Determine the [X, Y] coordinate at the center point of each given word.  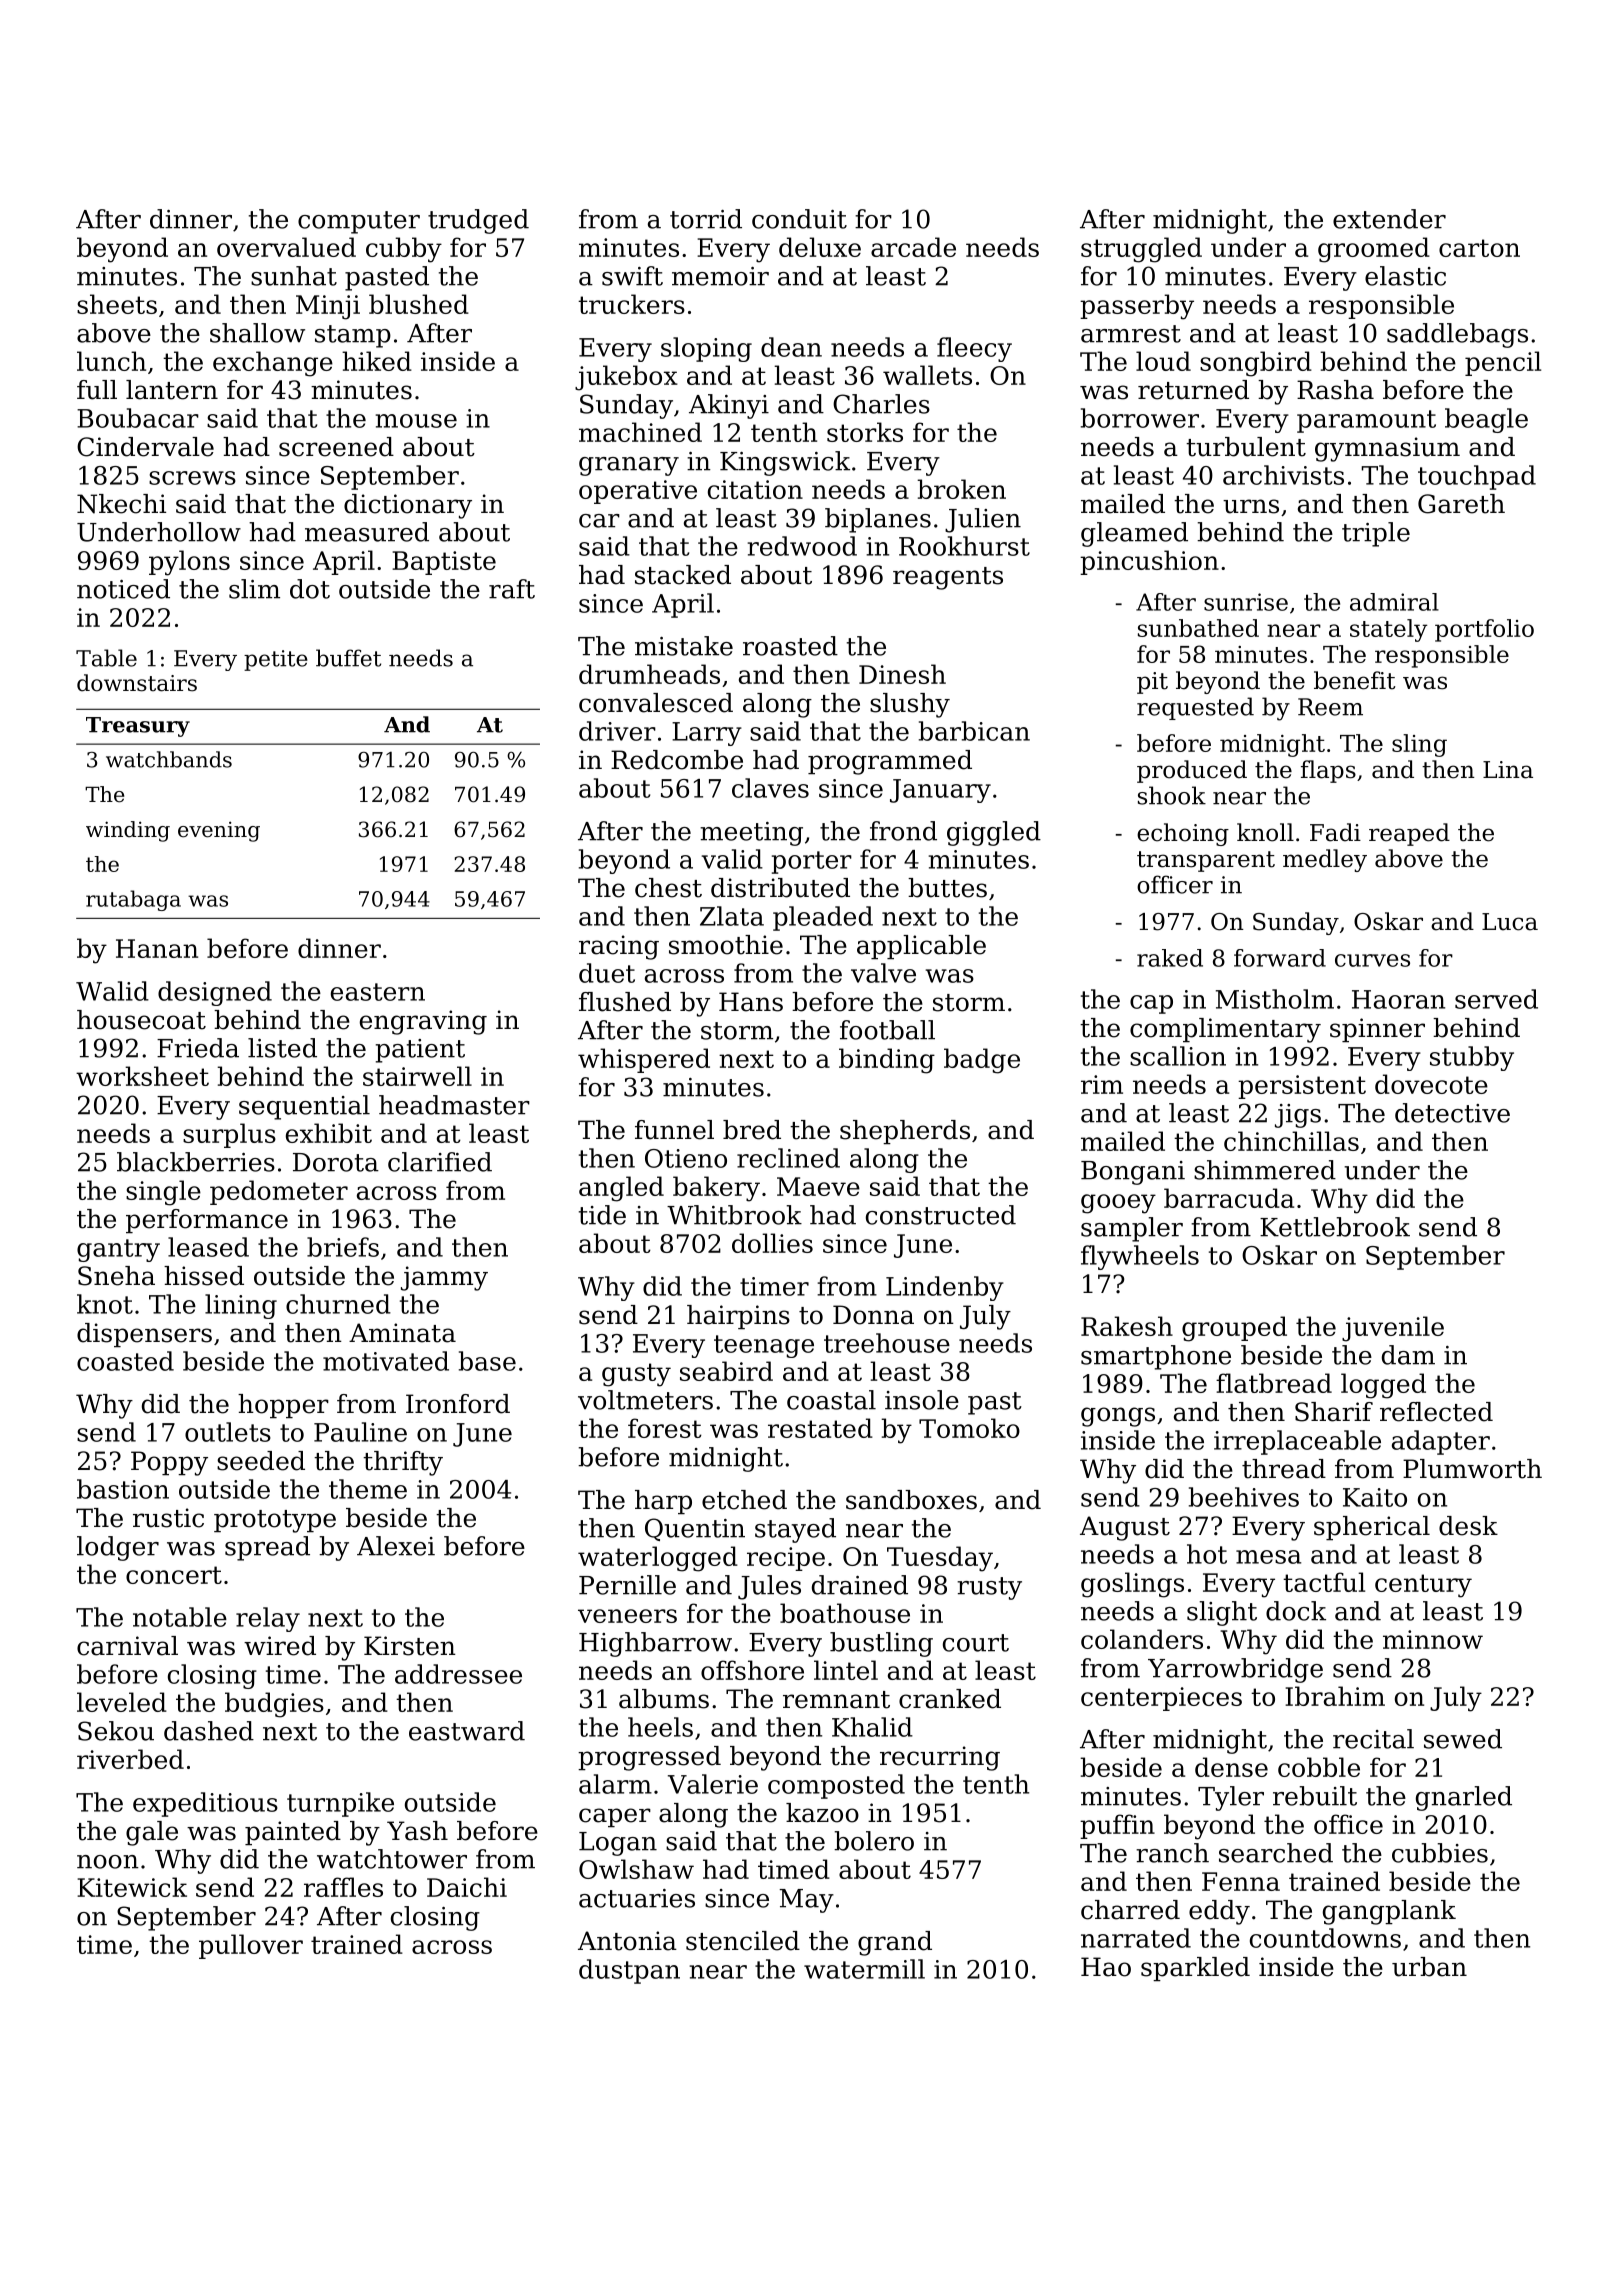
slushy [910, 705]
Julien [983, 520]
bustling [881, 1644]
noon [108, 1862]
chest [668, 888]
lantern [172, 390]
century [1423, 1586]
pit [1152, 683]
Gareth [1461, 504]
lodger [118, 1548]
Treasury [138, 727]
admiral [1394, 602]
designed [215, 993]
